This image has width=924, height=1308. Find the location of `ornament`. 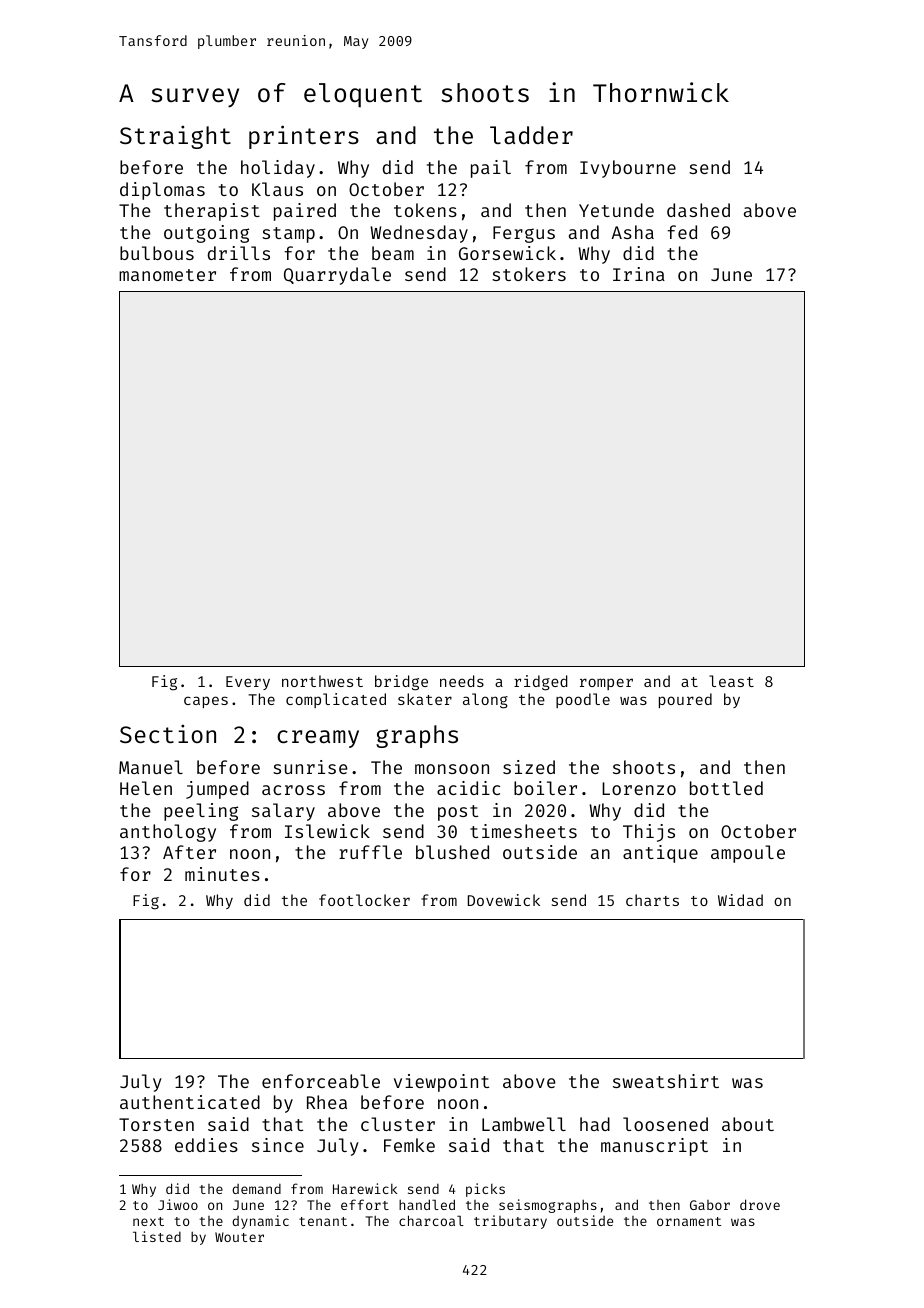

ornament is located at coordinates (689, 1221).
